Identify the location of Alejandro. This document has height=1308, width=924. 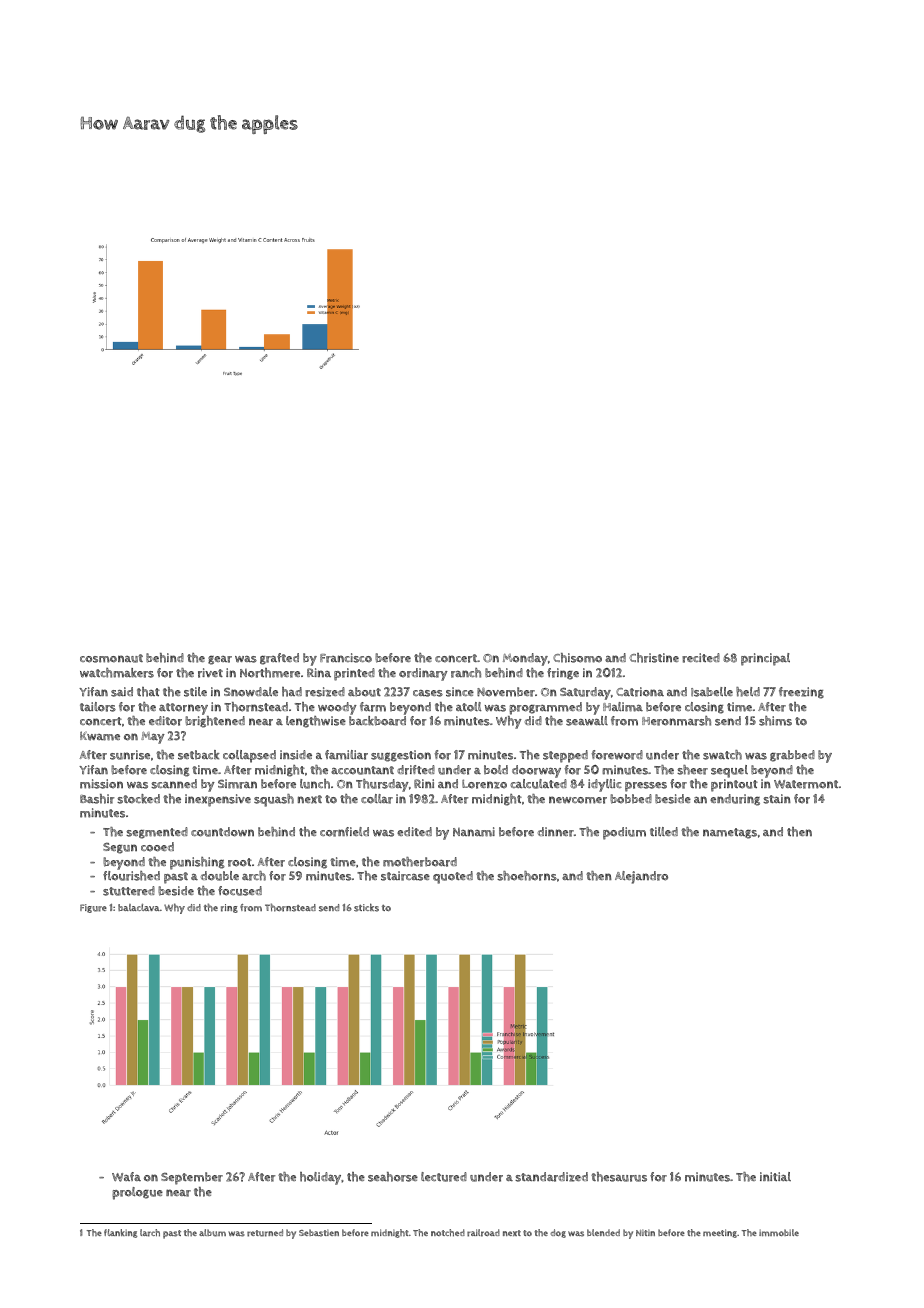
(641, 877).
